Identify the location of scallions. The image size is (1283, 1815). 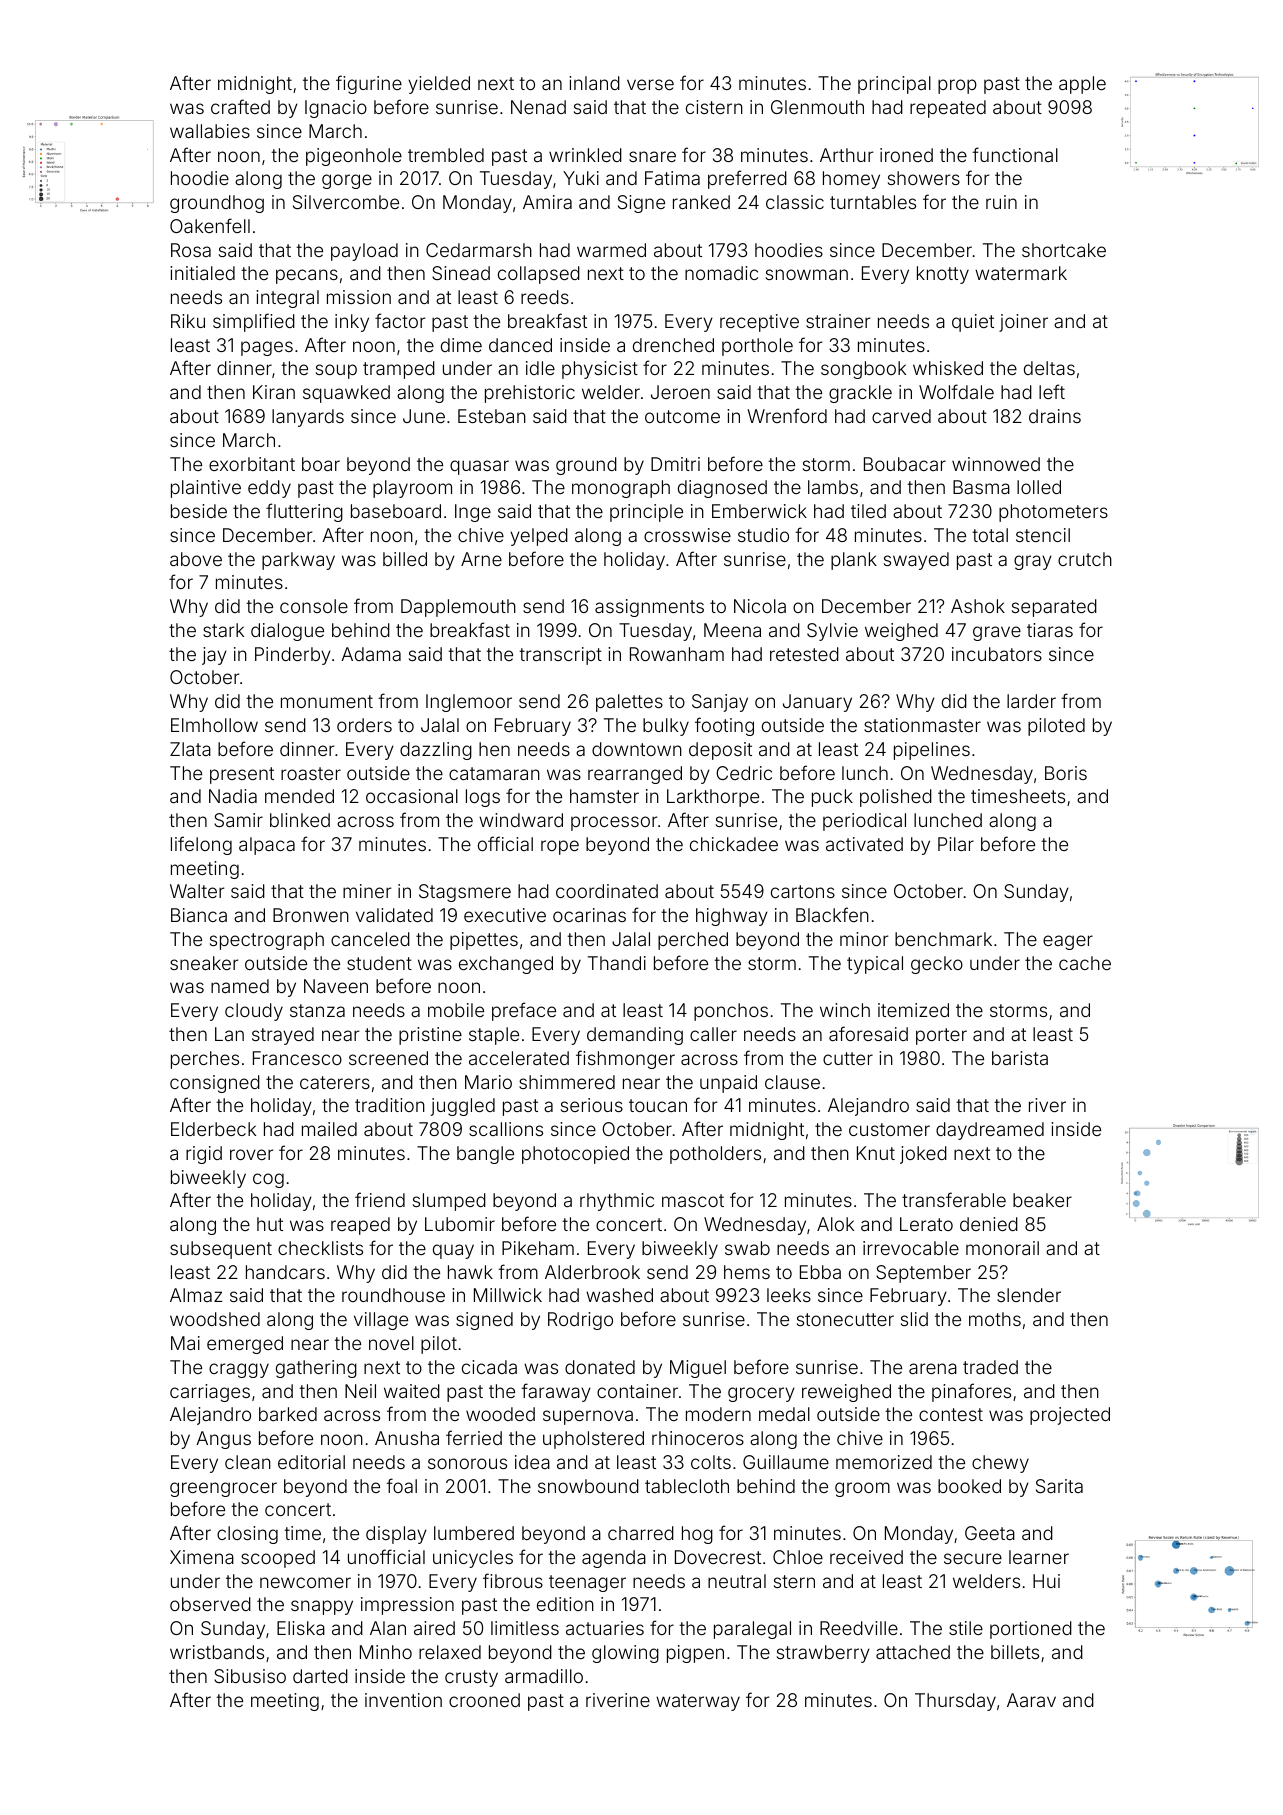
(506, 1129).
